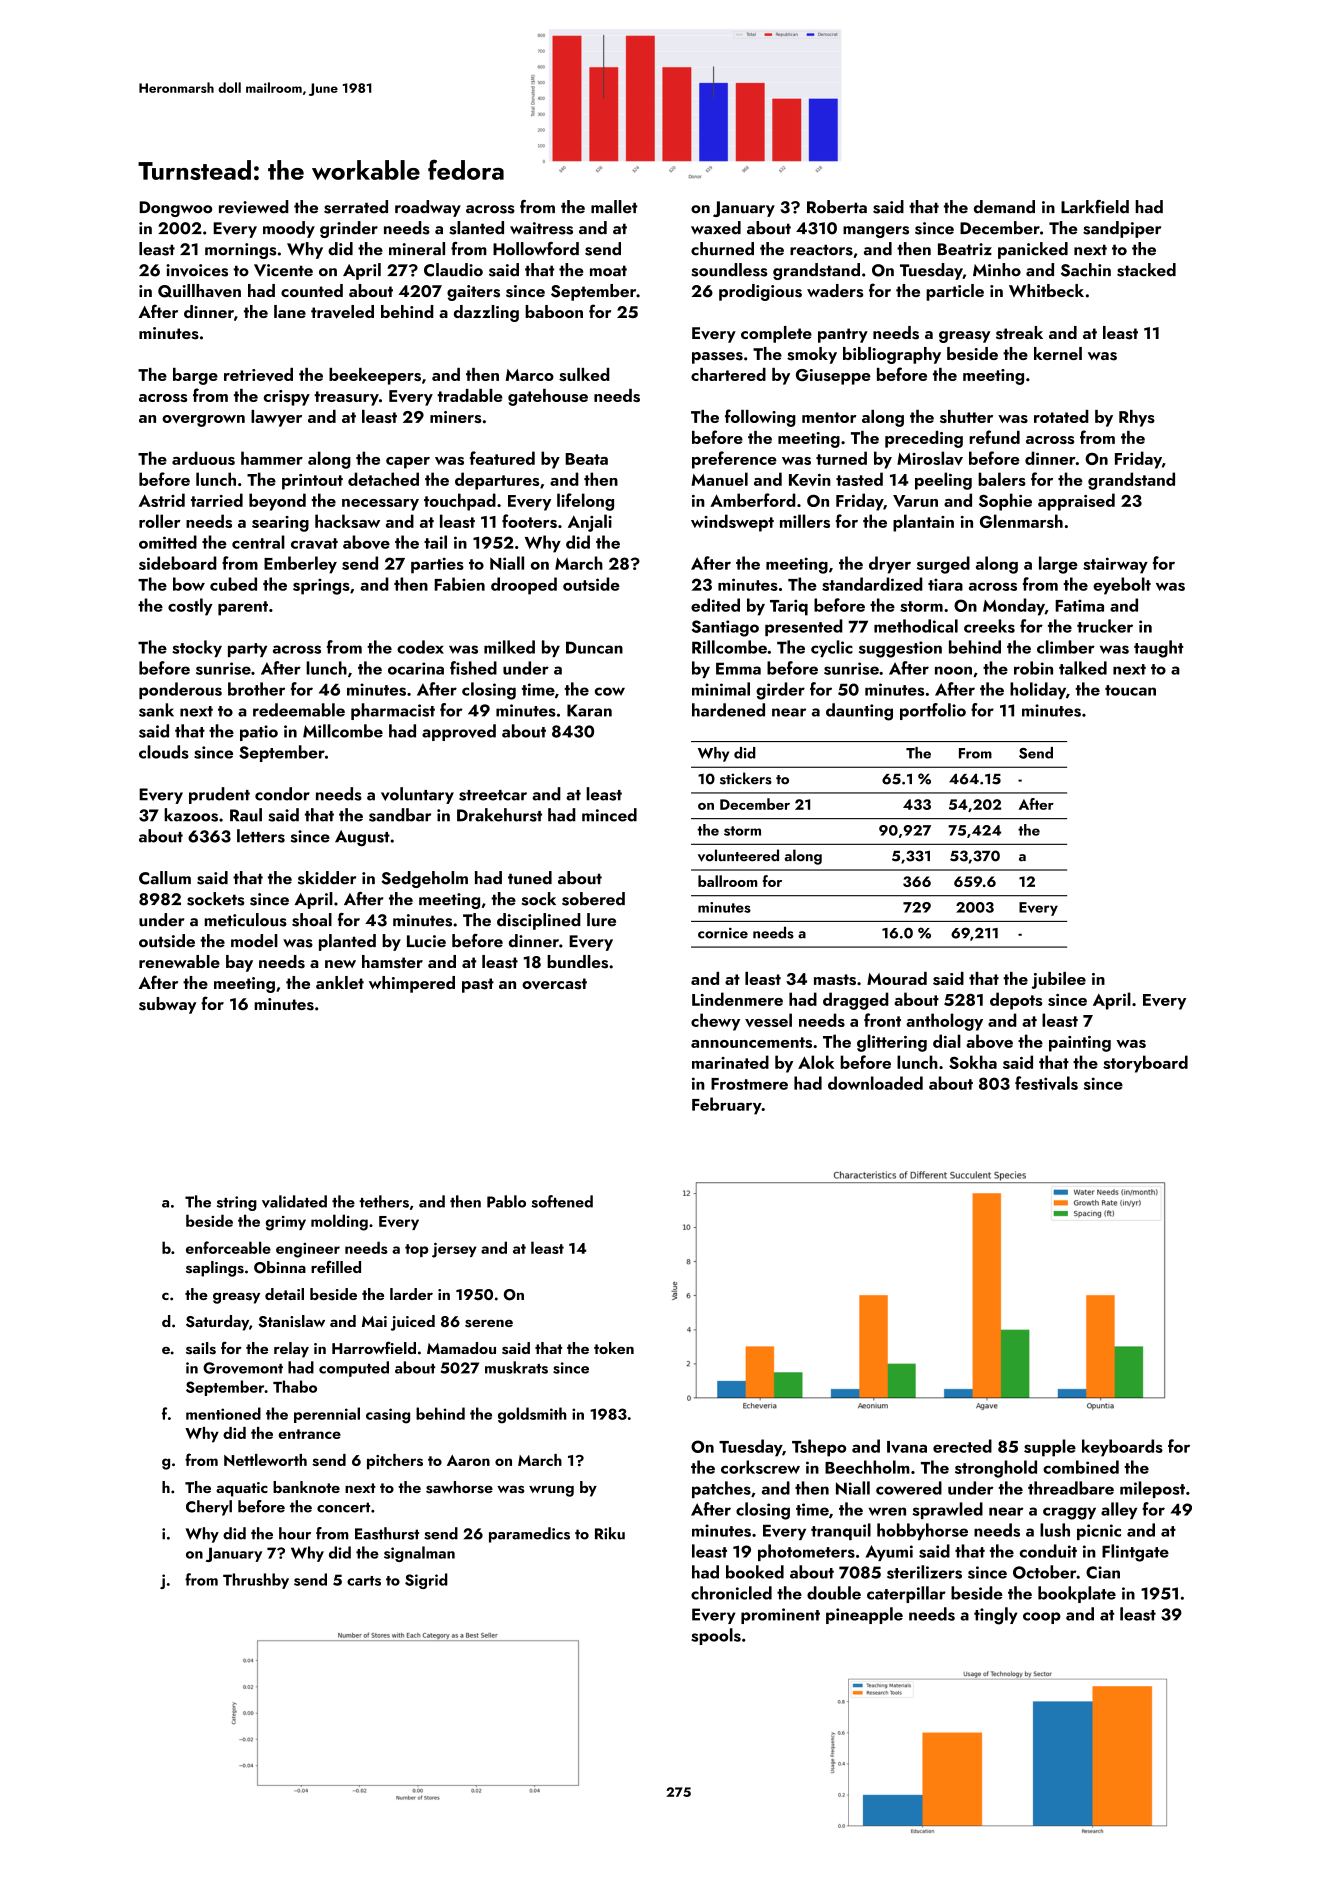 The height and width of the image is (1883, 1332). What do you see at coordinates (201, 1348) in the image?
I see `sails` at bounding box center [201, 1348].
